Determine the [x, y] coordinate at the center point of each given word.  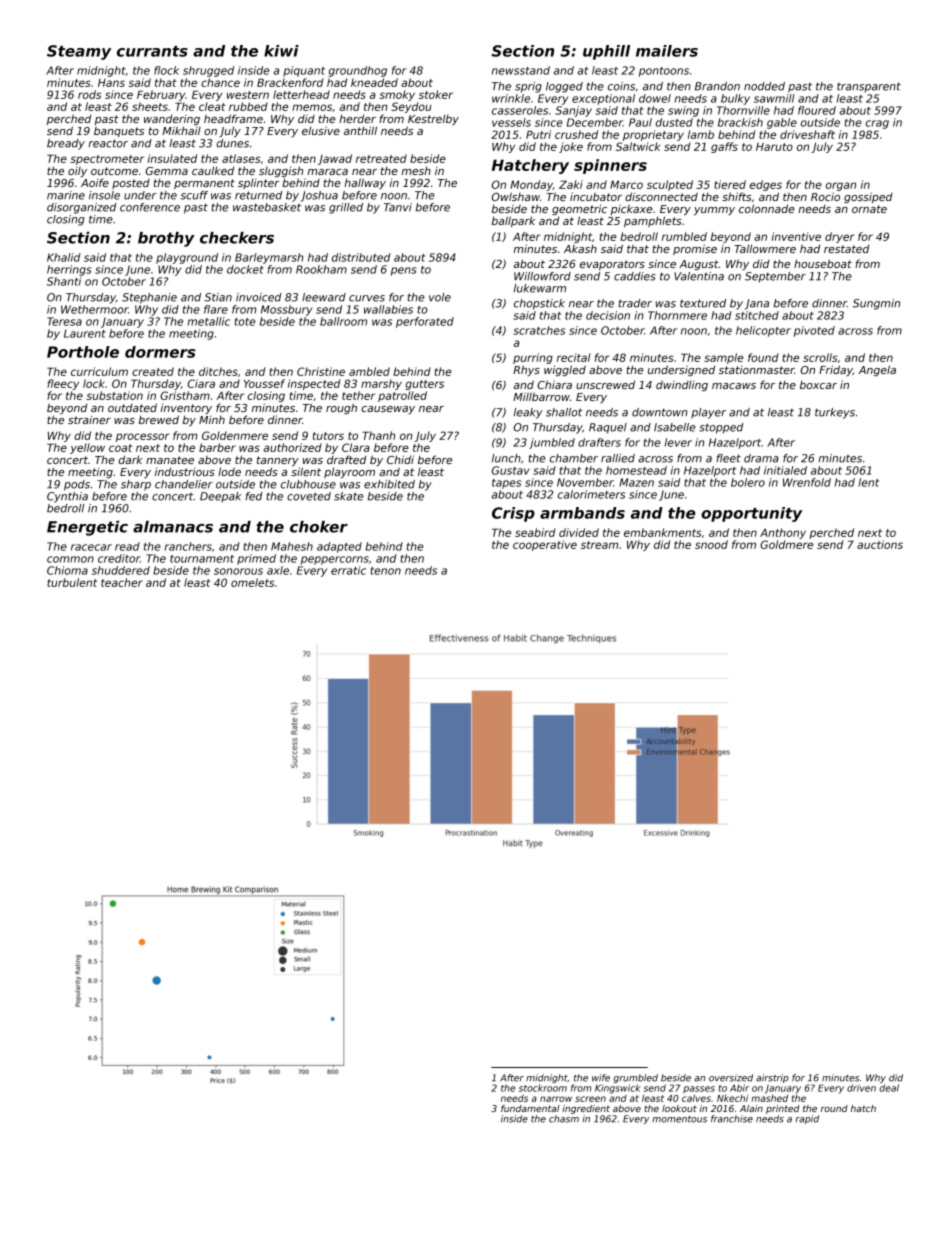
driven [861, 1088]
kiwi [281, 51]
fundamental [530, 1108]
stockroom [543, 1088]
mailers [667, 51]
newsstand [521, 70]
